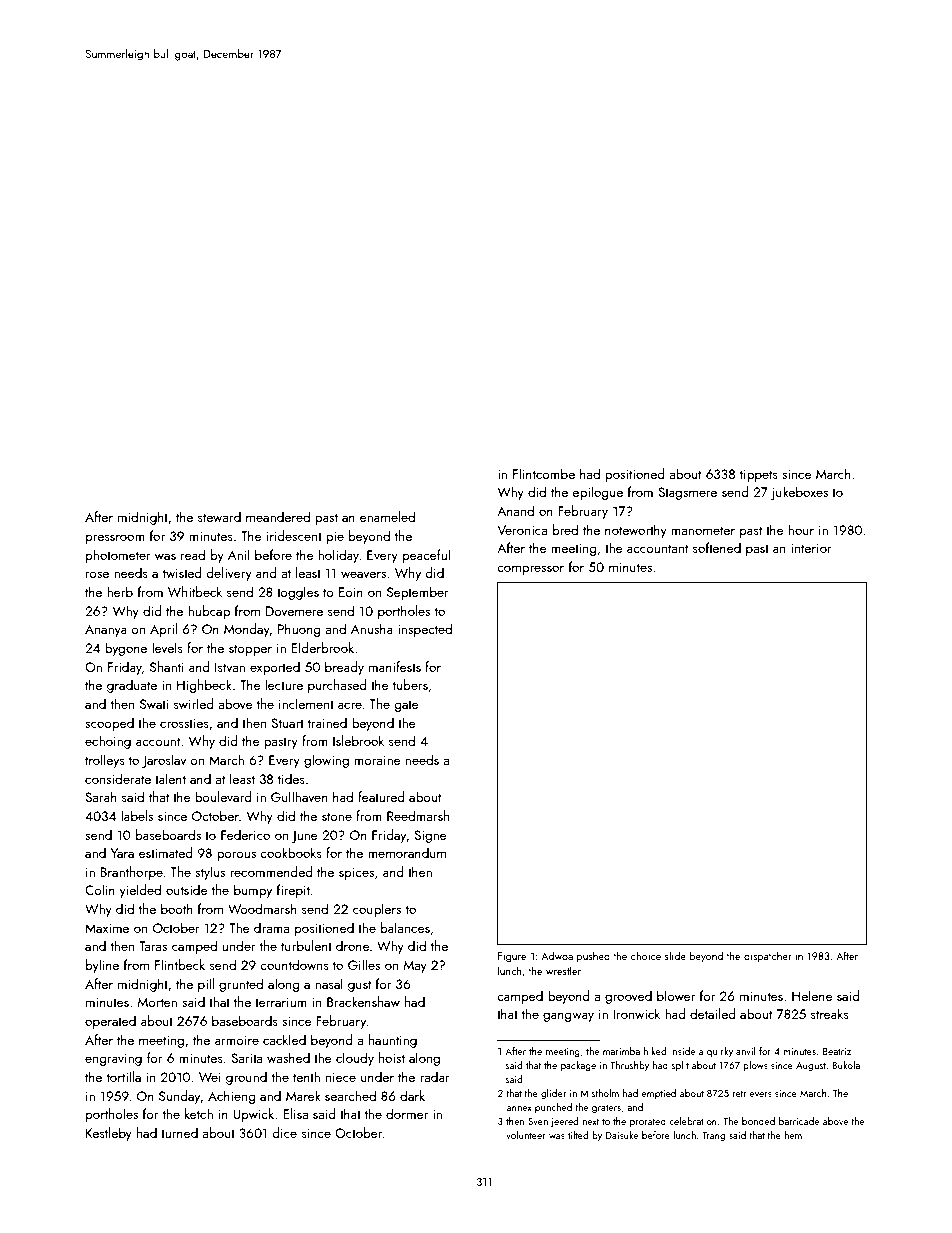 The width and height of the screenshot is (952, 1233). Describe the element at coordinates (115, 539) in the screenshot. I see `pressroom` at that location.
